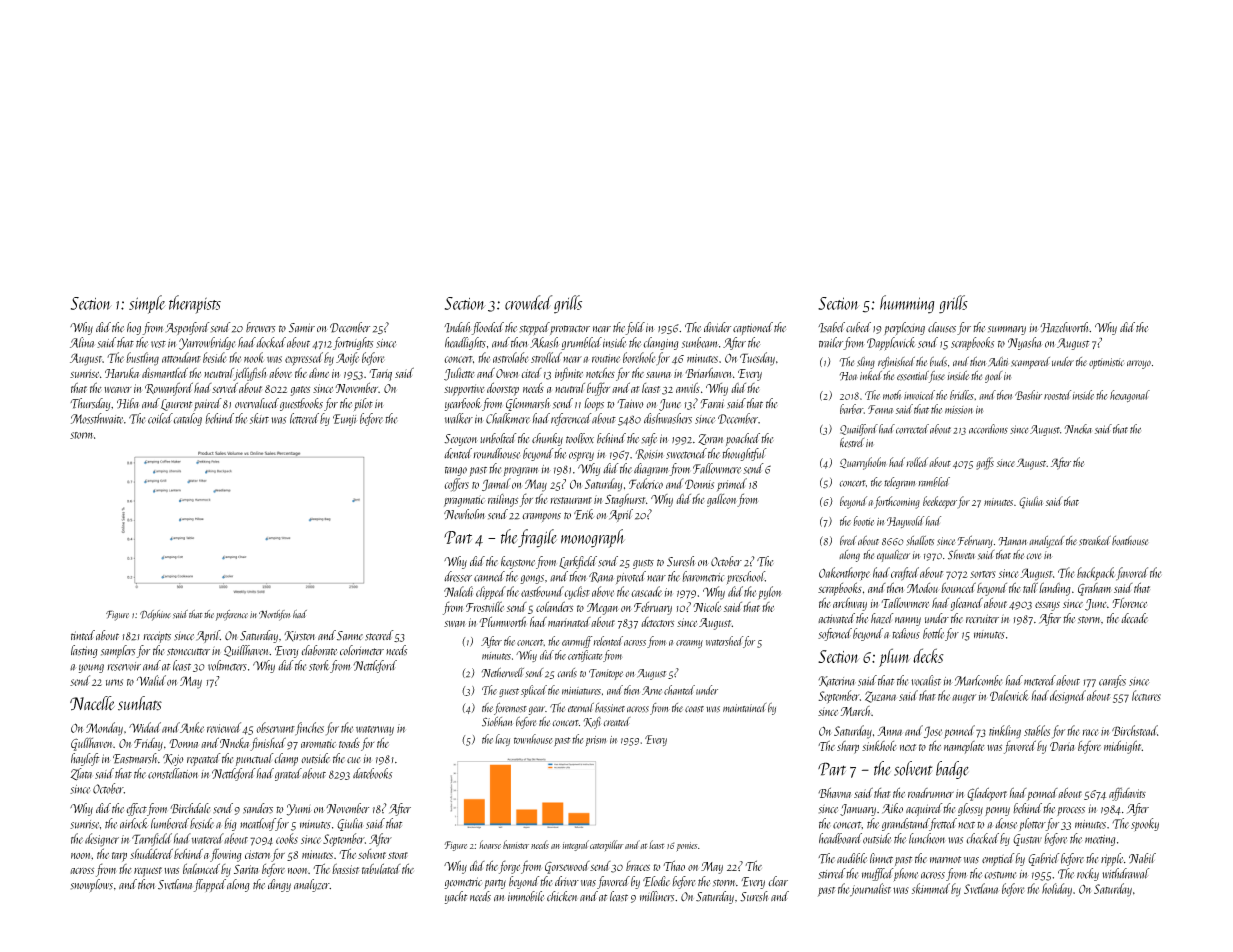  What do you see at coordinates (1112, 681) in the image?
I see `carafes` at bounding box center [1112, 681].
